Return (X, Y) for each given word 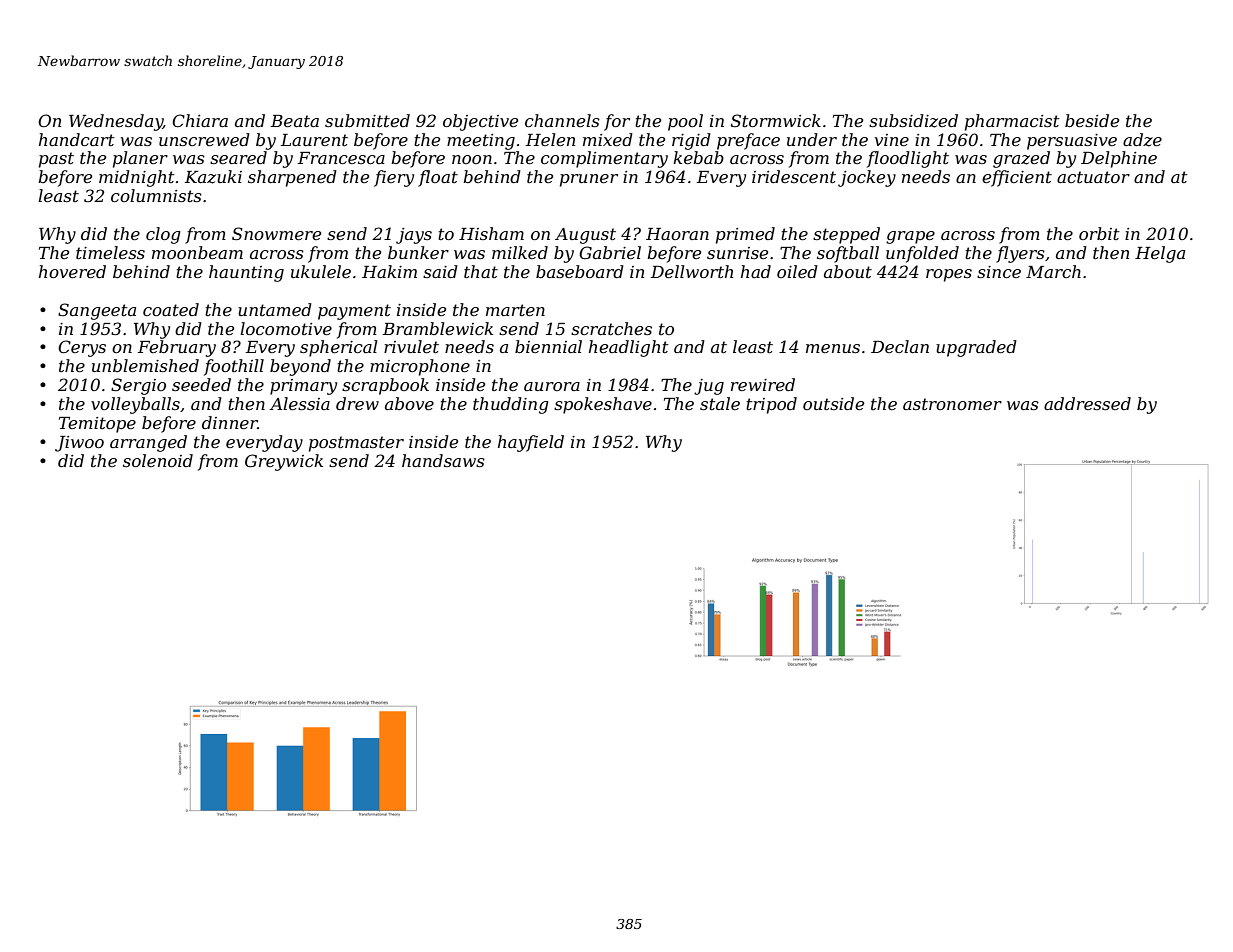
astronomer (952, 404)
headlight (629, 348)
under (812, 139)
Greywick (284, 462)
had (756, 271)
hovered (72, 271)
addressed (1087, 403)
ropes (949, 275)
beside (1092, 120)
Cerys (82, 348)
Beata (295, 121)
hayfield (531, 443)
